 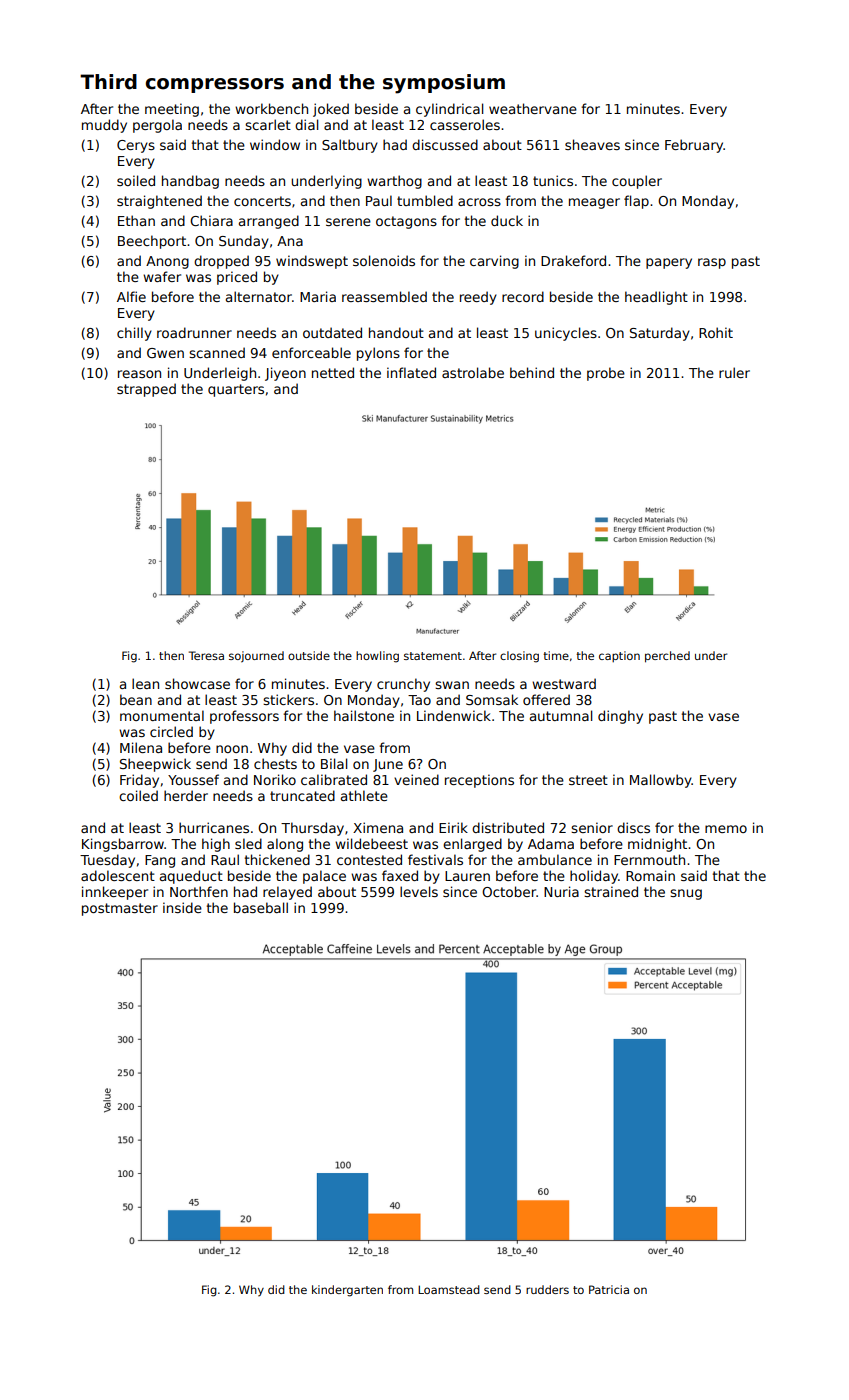 I want to click on lean, so click(x=145, y=683).
